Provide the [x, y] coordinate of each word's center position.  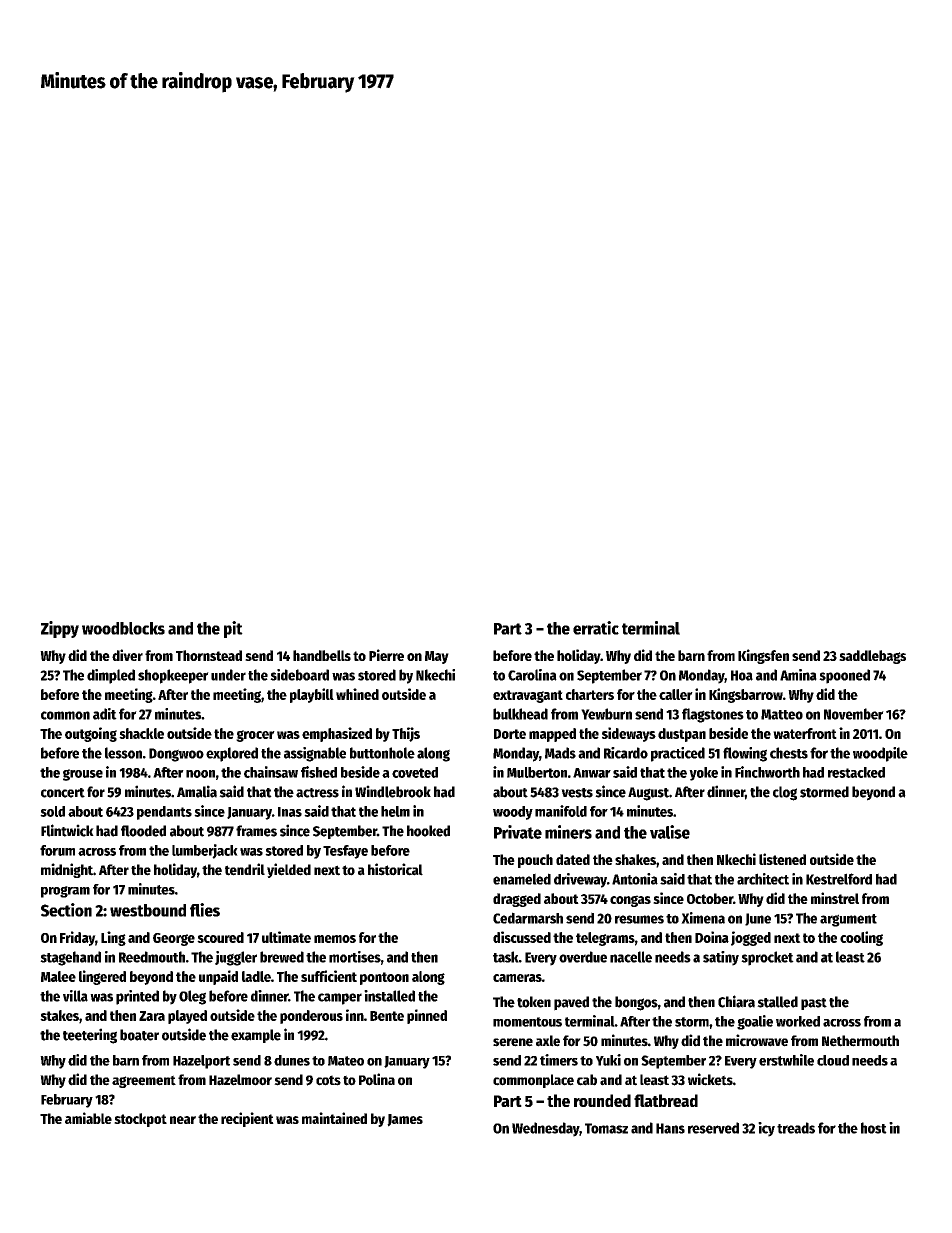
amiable [88, 1118]
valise [670, 832]
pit [233, 629]
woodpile [880, 754]
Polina [377, 1079]
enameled [522, 879]
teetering [90, 1036]
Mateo [346, 1061]
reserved [713, 1128]
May [437, 657]
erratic [596, 628]
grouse [83, 775]
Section [66, 910]
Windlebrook [393, 791]
